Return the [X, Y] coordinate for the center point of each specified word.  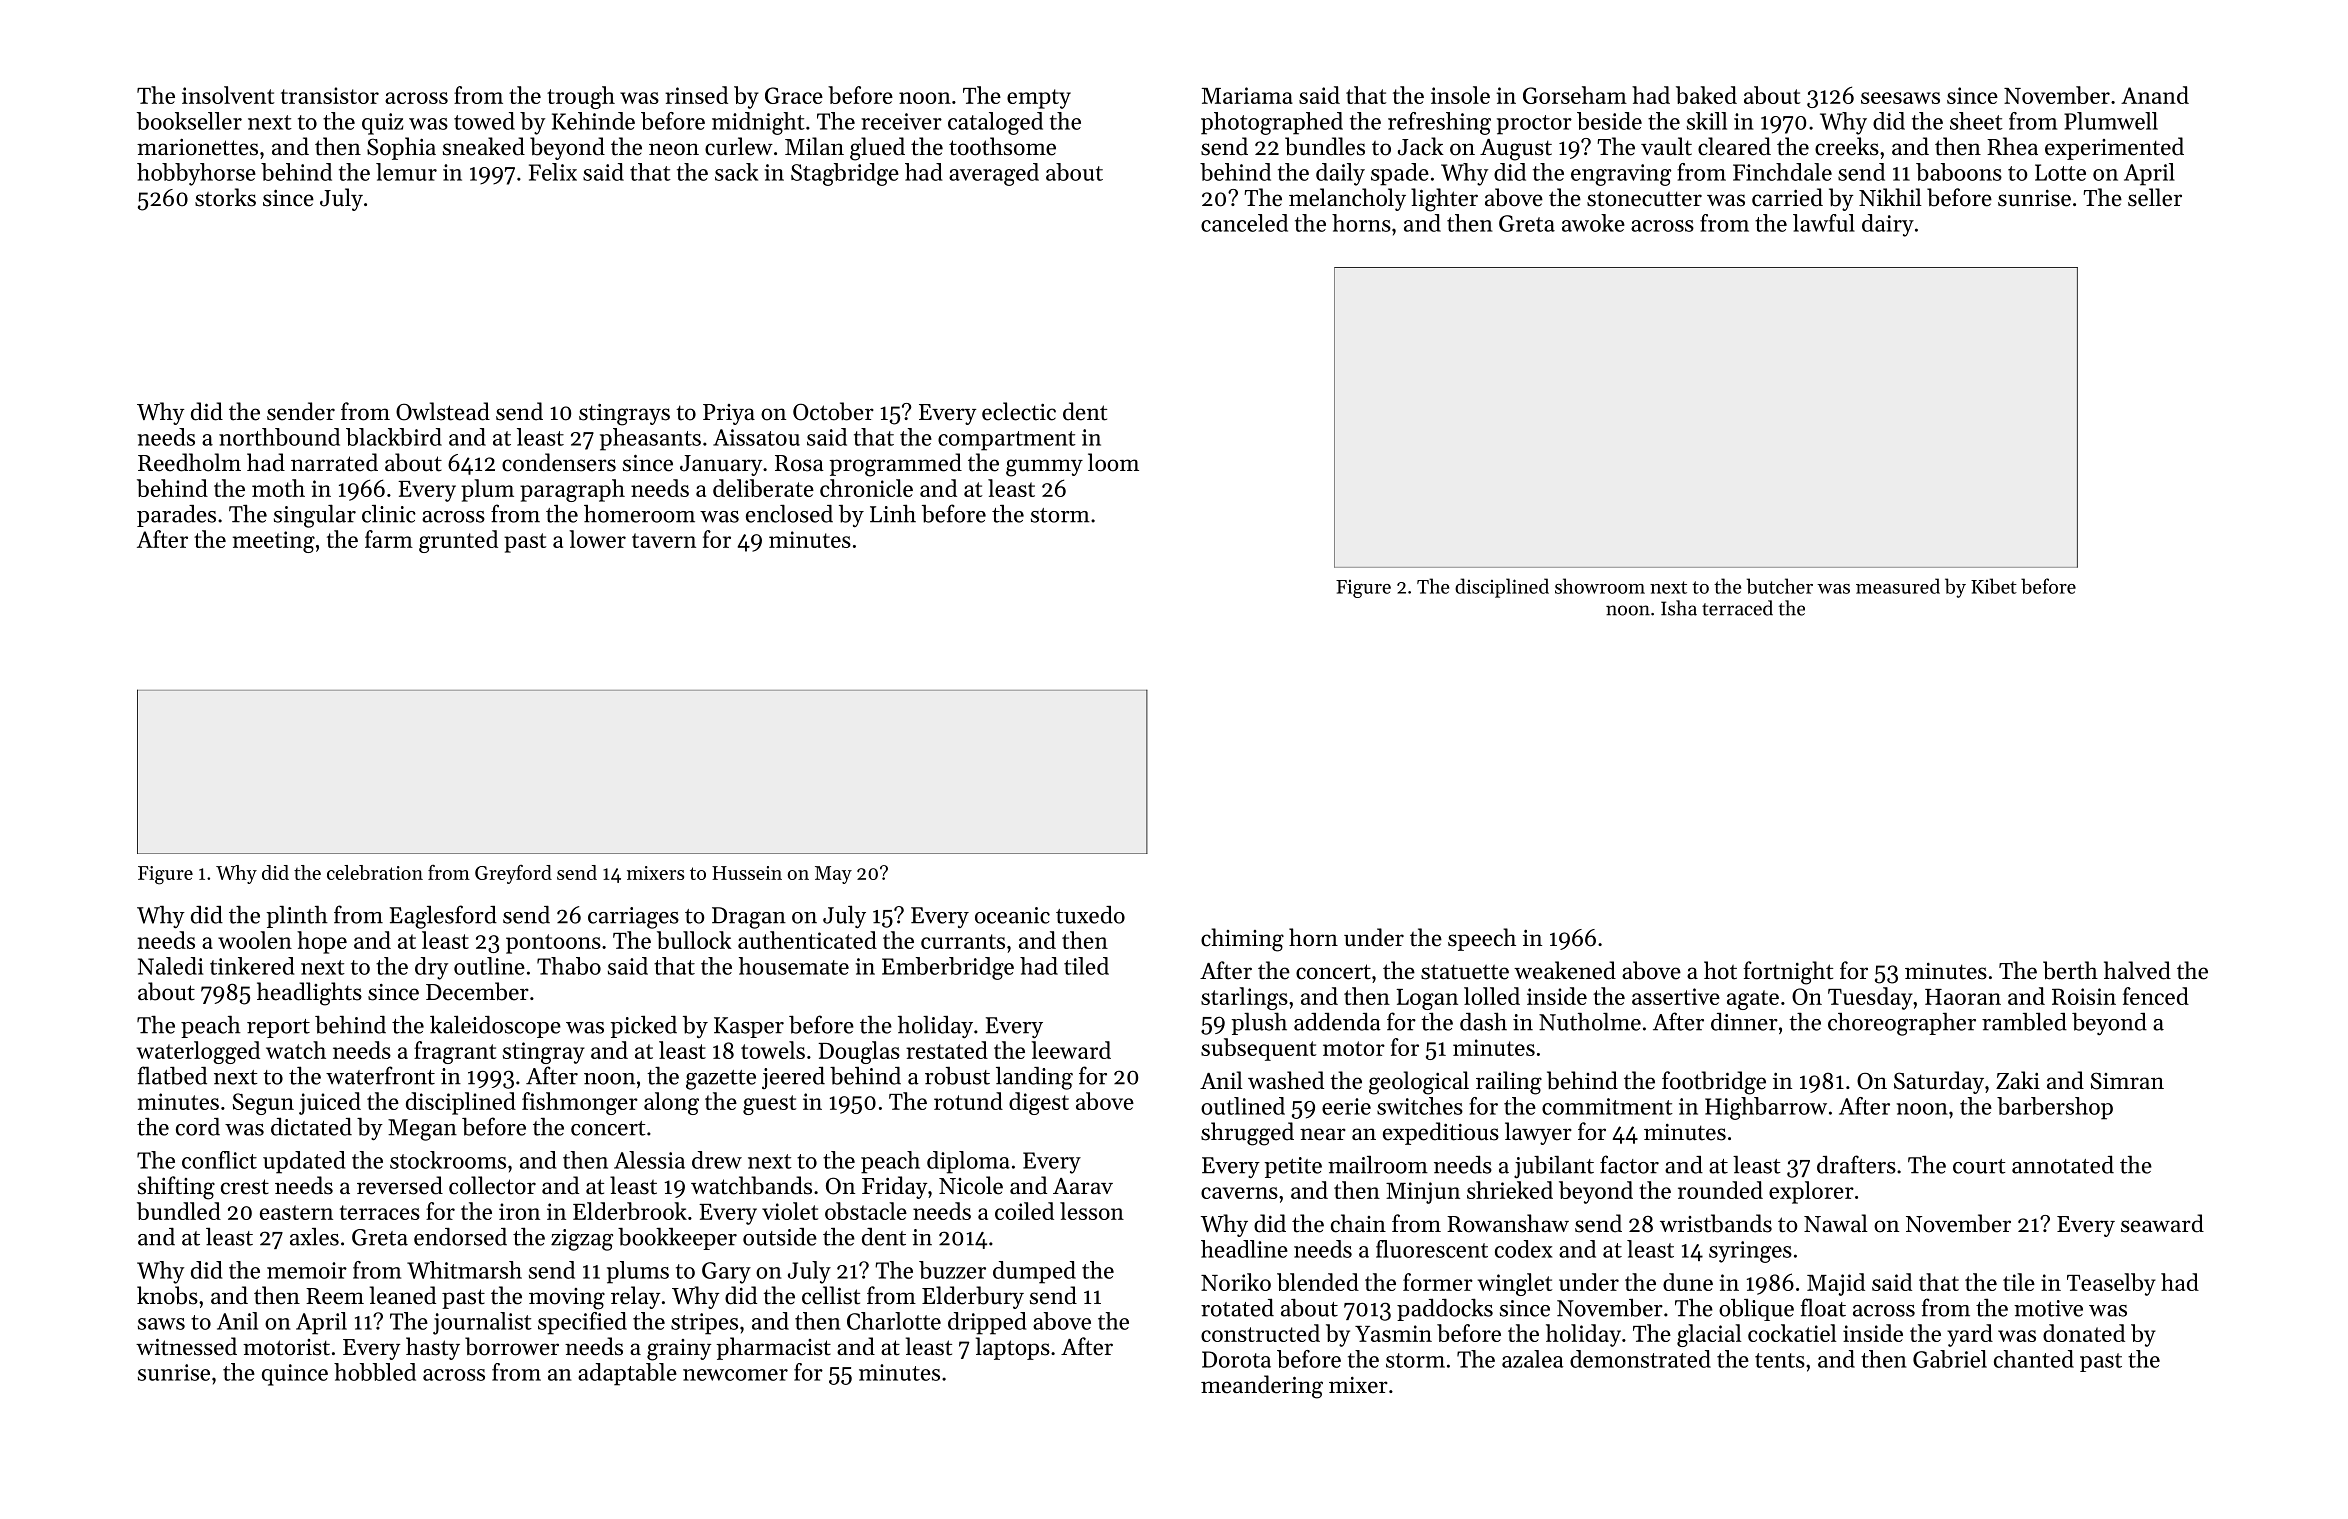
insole [1460, 95]
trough [581, 97]
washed [1286, 1080]
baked [1706, 95]
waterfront [380, 1075]
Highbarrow [1766, 1108]
